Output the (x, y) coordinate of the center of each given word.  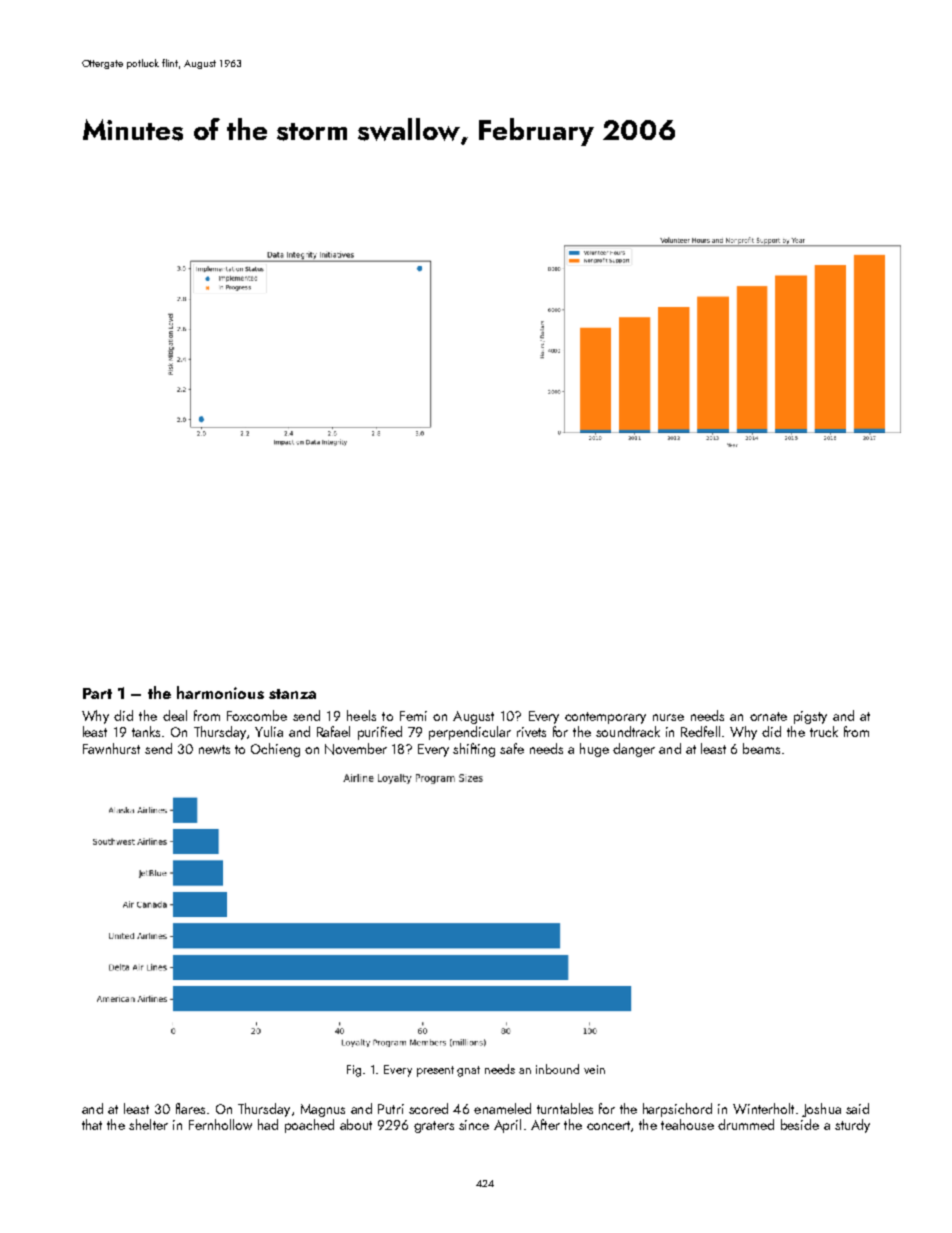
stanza (292, 694)
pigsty (810, 717)
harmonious (220, 692)
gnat (468, 1071)
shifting (474, 750)
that (92, 1124)
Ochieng (275, 750)
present (435, 1071)
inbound (557, 1069)
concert (608, 1125)
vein (594, 1069)
